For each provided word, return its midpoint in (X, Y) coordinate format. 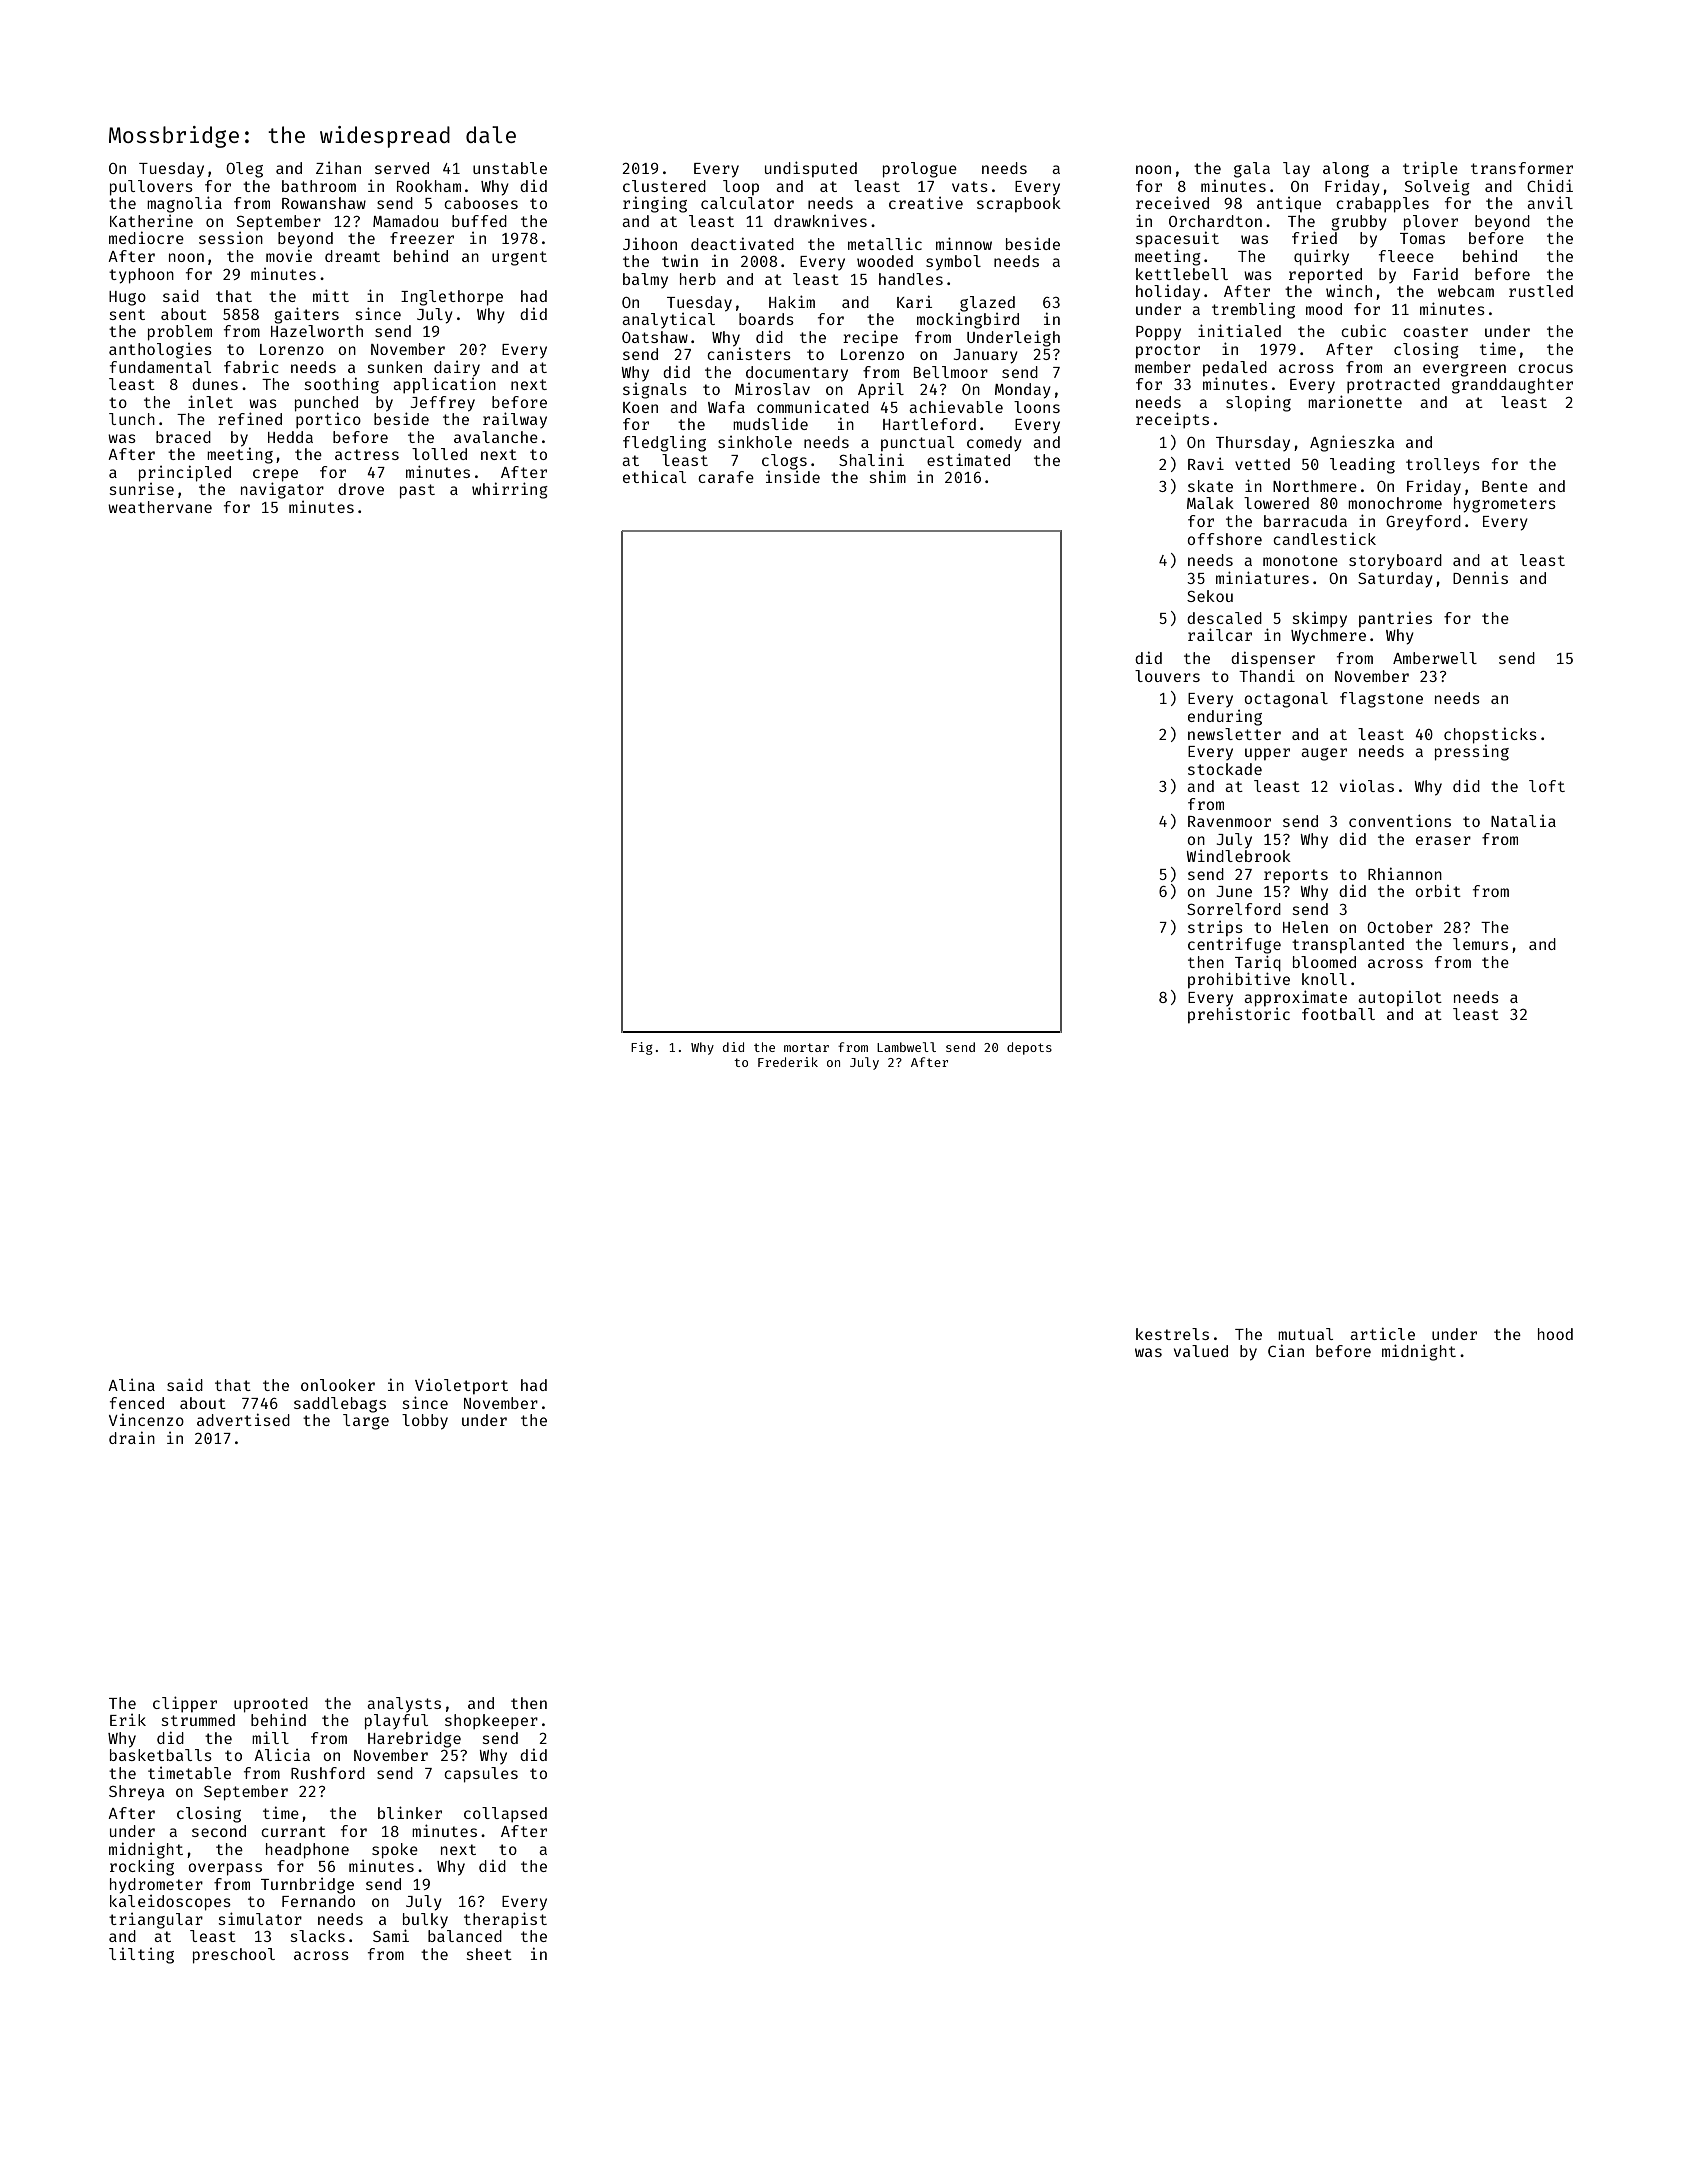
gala (1252, 170)
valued (1201, 1351)
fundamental (160, 367)
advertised (243, 1419)
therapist (505, 1920)
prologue (920, 170)
